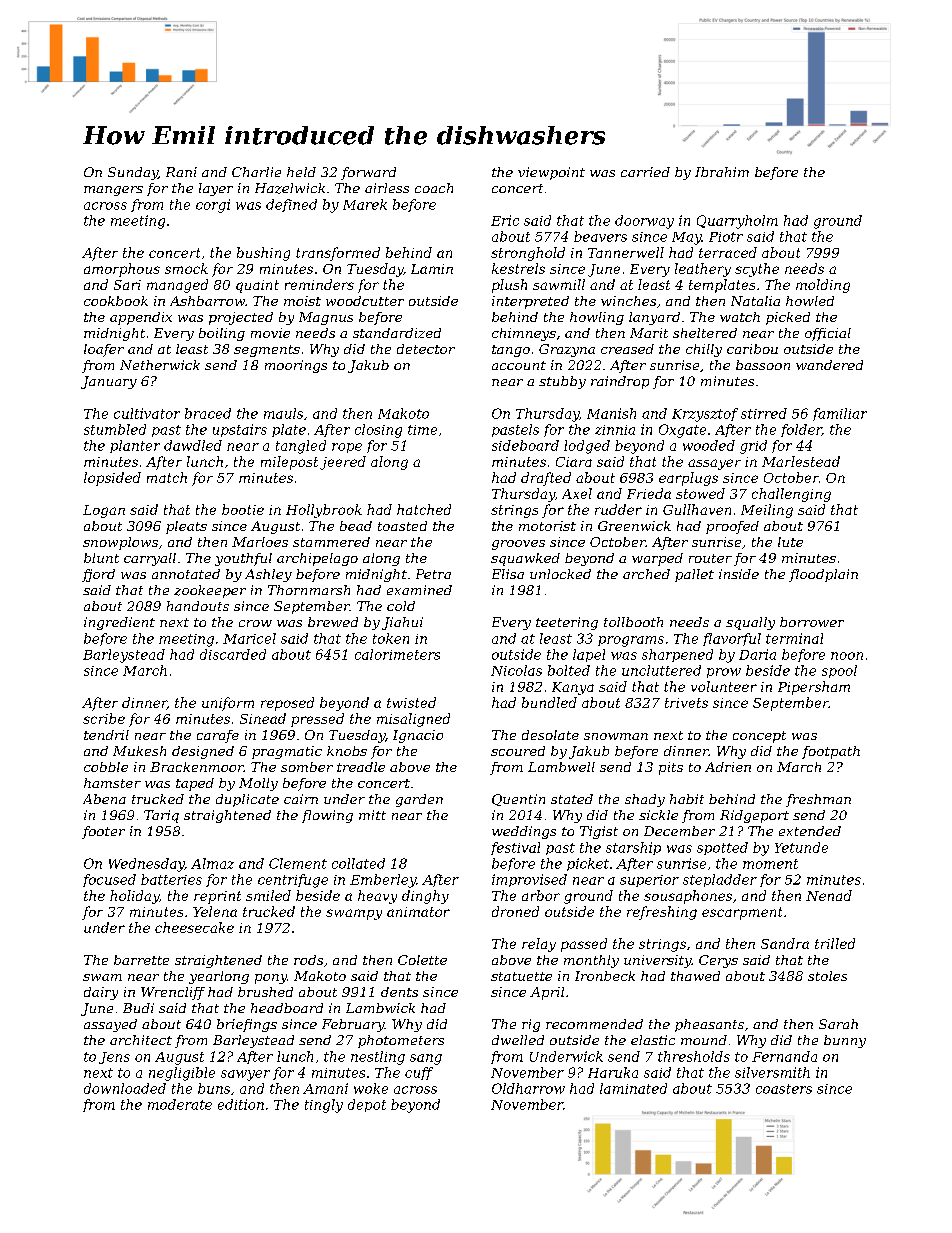 This document has height=1233, width=952. What do you see at coordinates (103, 832) in the document?
I see `footer` at bounding box center [103, 832].
